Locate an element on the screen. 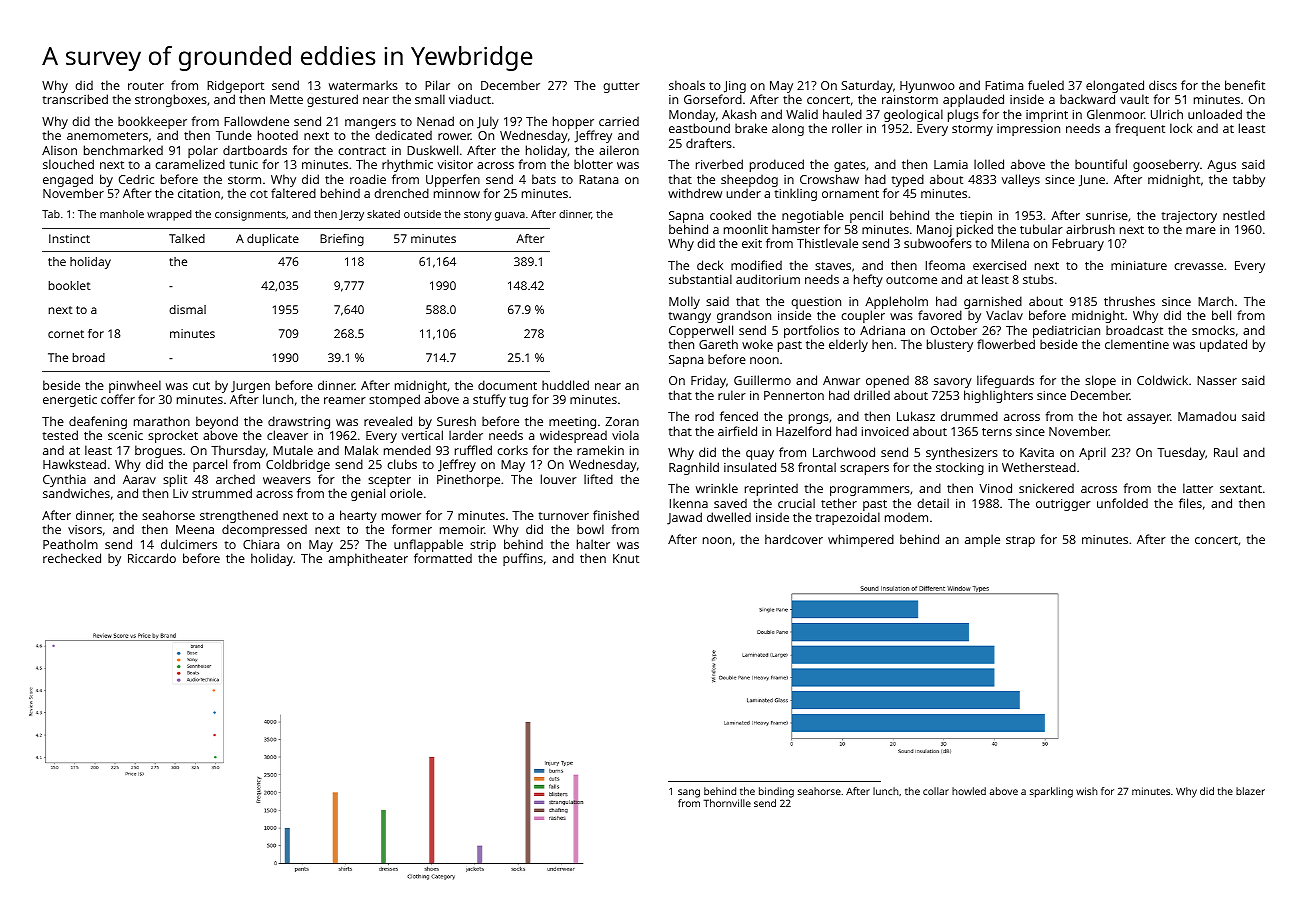  sang is located at coordinates (689, 793).
